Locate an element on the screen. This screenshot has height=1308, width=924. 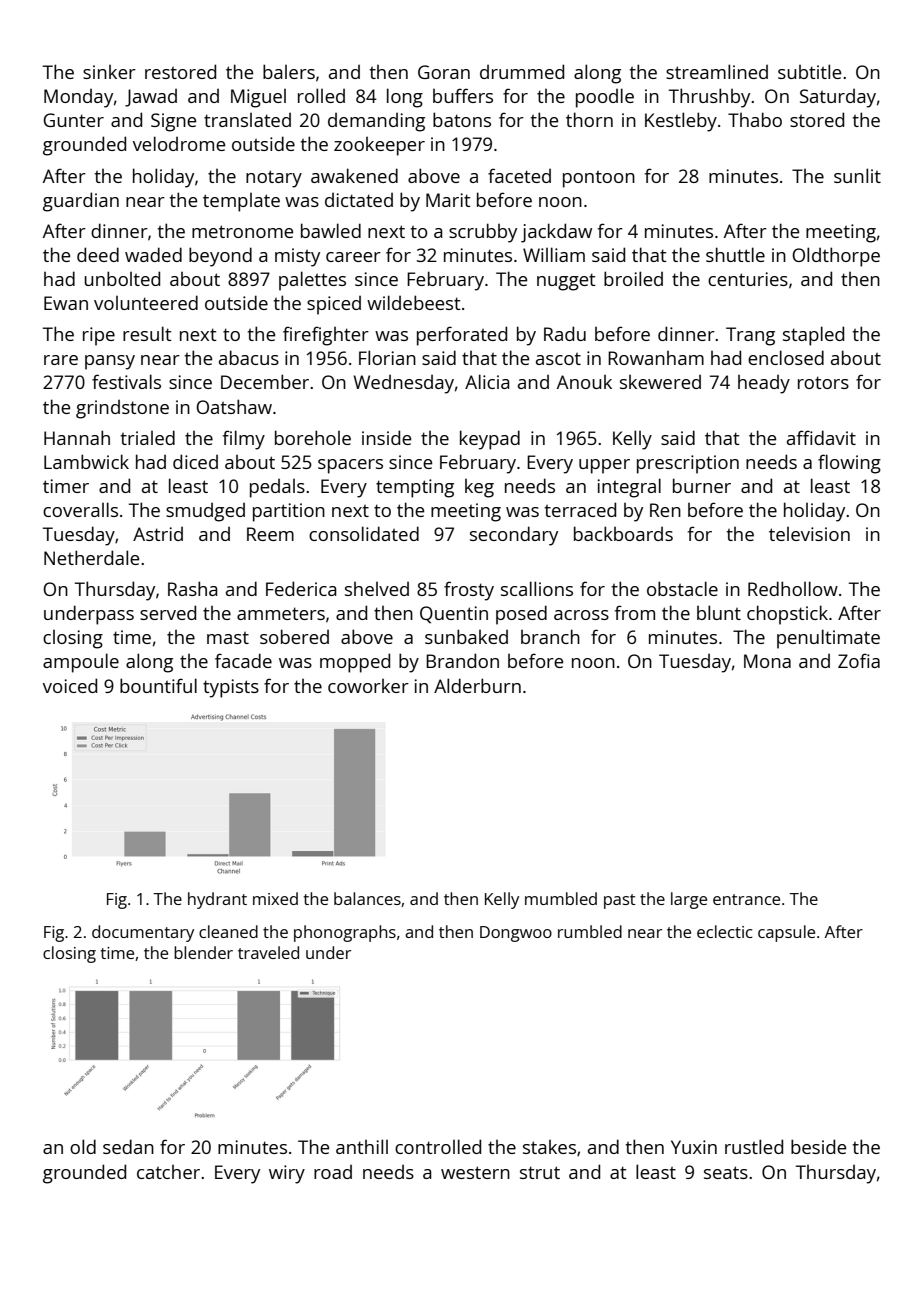
branch is located at coordinates (550, 636).
